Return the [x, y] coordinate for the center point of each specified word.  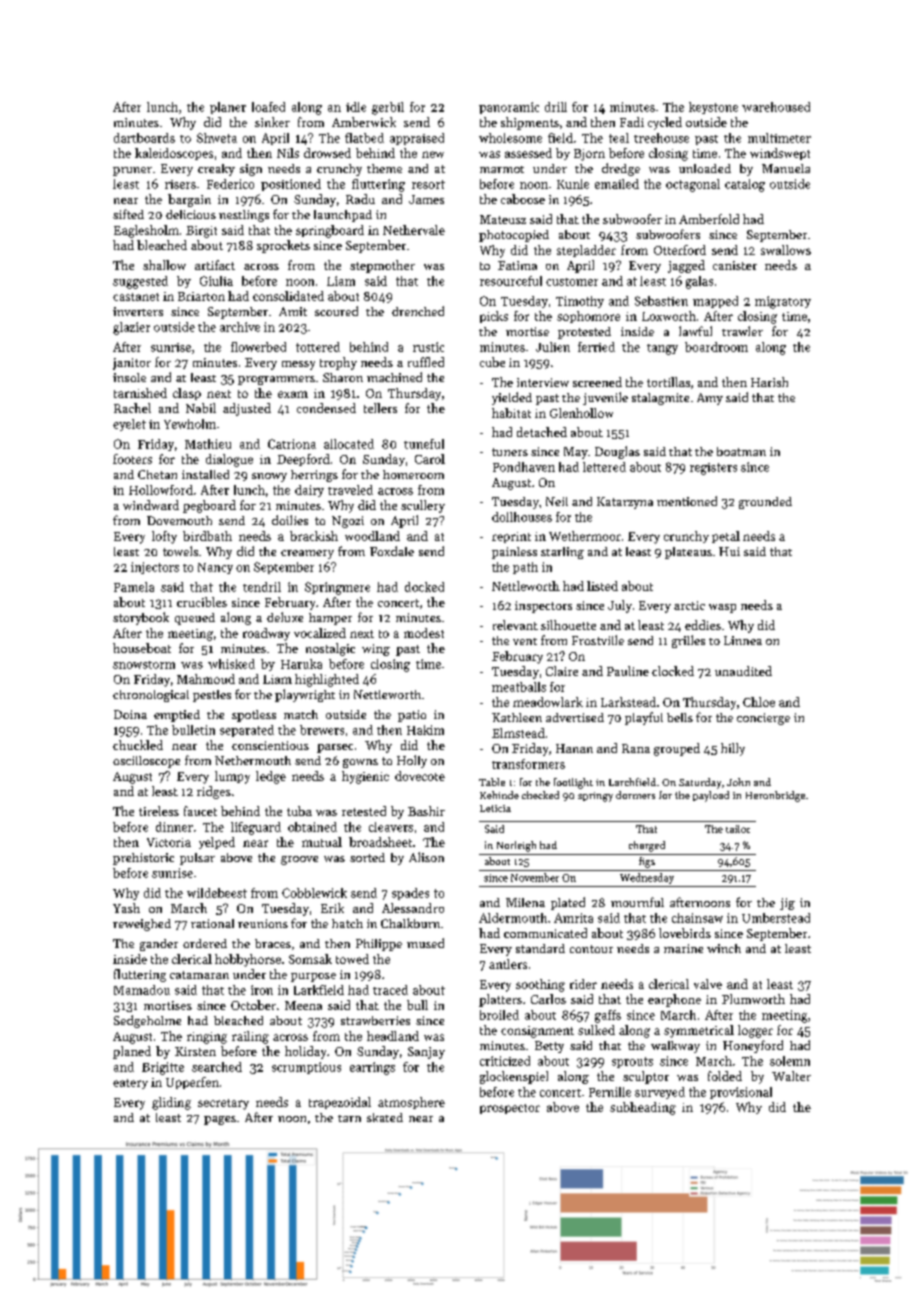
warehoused [776, 107]
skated [385, 1117]
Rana [636, 748]
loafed [268, 107]
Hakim [425, 730]
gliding [171, 1103]
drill [556, 107]
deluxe [285, 617]
